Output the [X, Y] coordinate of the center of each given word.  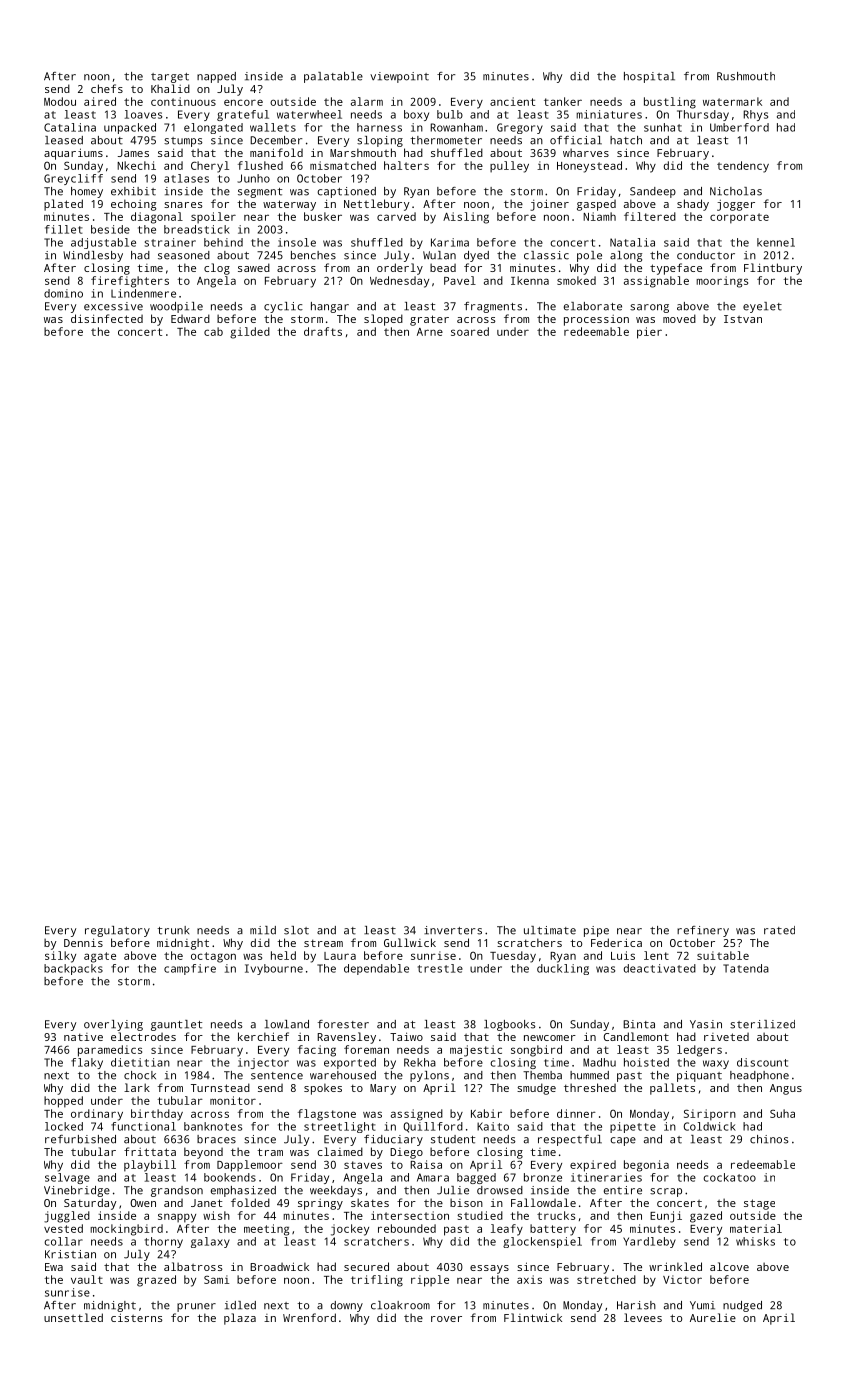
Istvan [743, 319]
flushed [260, 165]
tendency [743, 167]
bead [443, 267]
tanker [563, 101]
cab [213, 331]
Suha [782, 1113]
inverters [453, 930]
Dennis [83, 942]
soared [470, 331]
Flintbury [773, 269]
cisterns [137, 1317]
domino [63, 293]
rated [779, 930]
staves [363, 1165]
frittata [150, 1151]
